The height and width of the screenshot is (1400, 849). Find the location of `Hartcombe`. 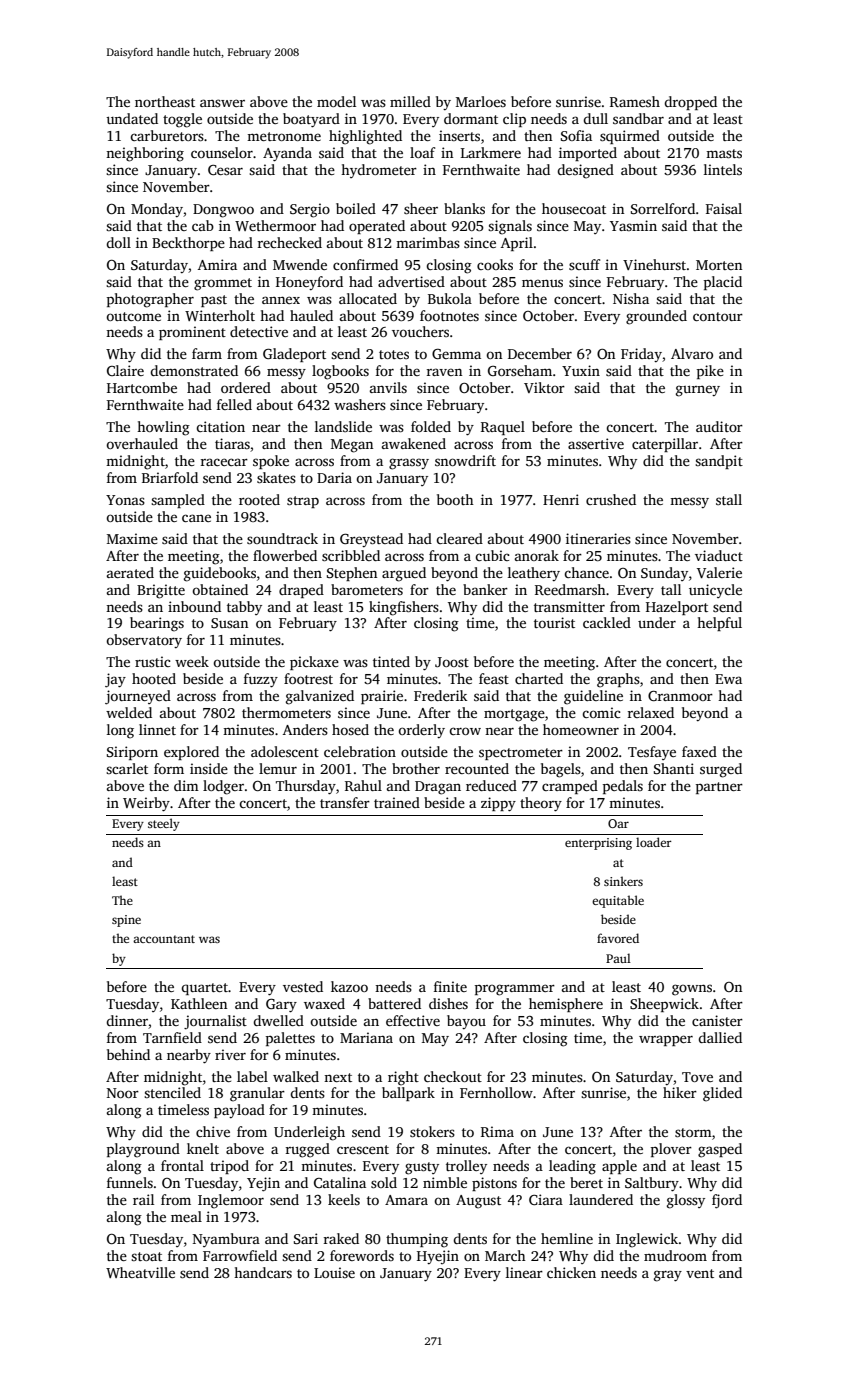

Hartcombe is located at coordinates (142, 387).
